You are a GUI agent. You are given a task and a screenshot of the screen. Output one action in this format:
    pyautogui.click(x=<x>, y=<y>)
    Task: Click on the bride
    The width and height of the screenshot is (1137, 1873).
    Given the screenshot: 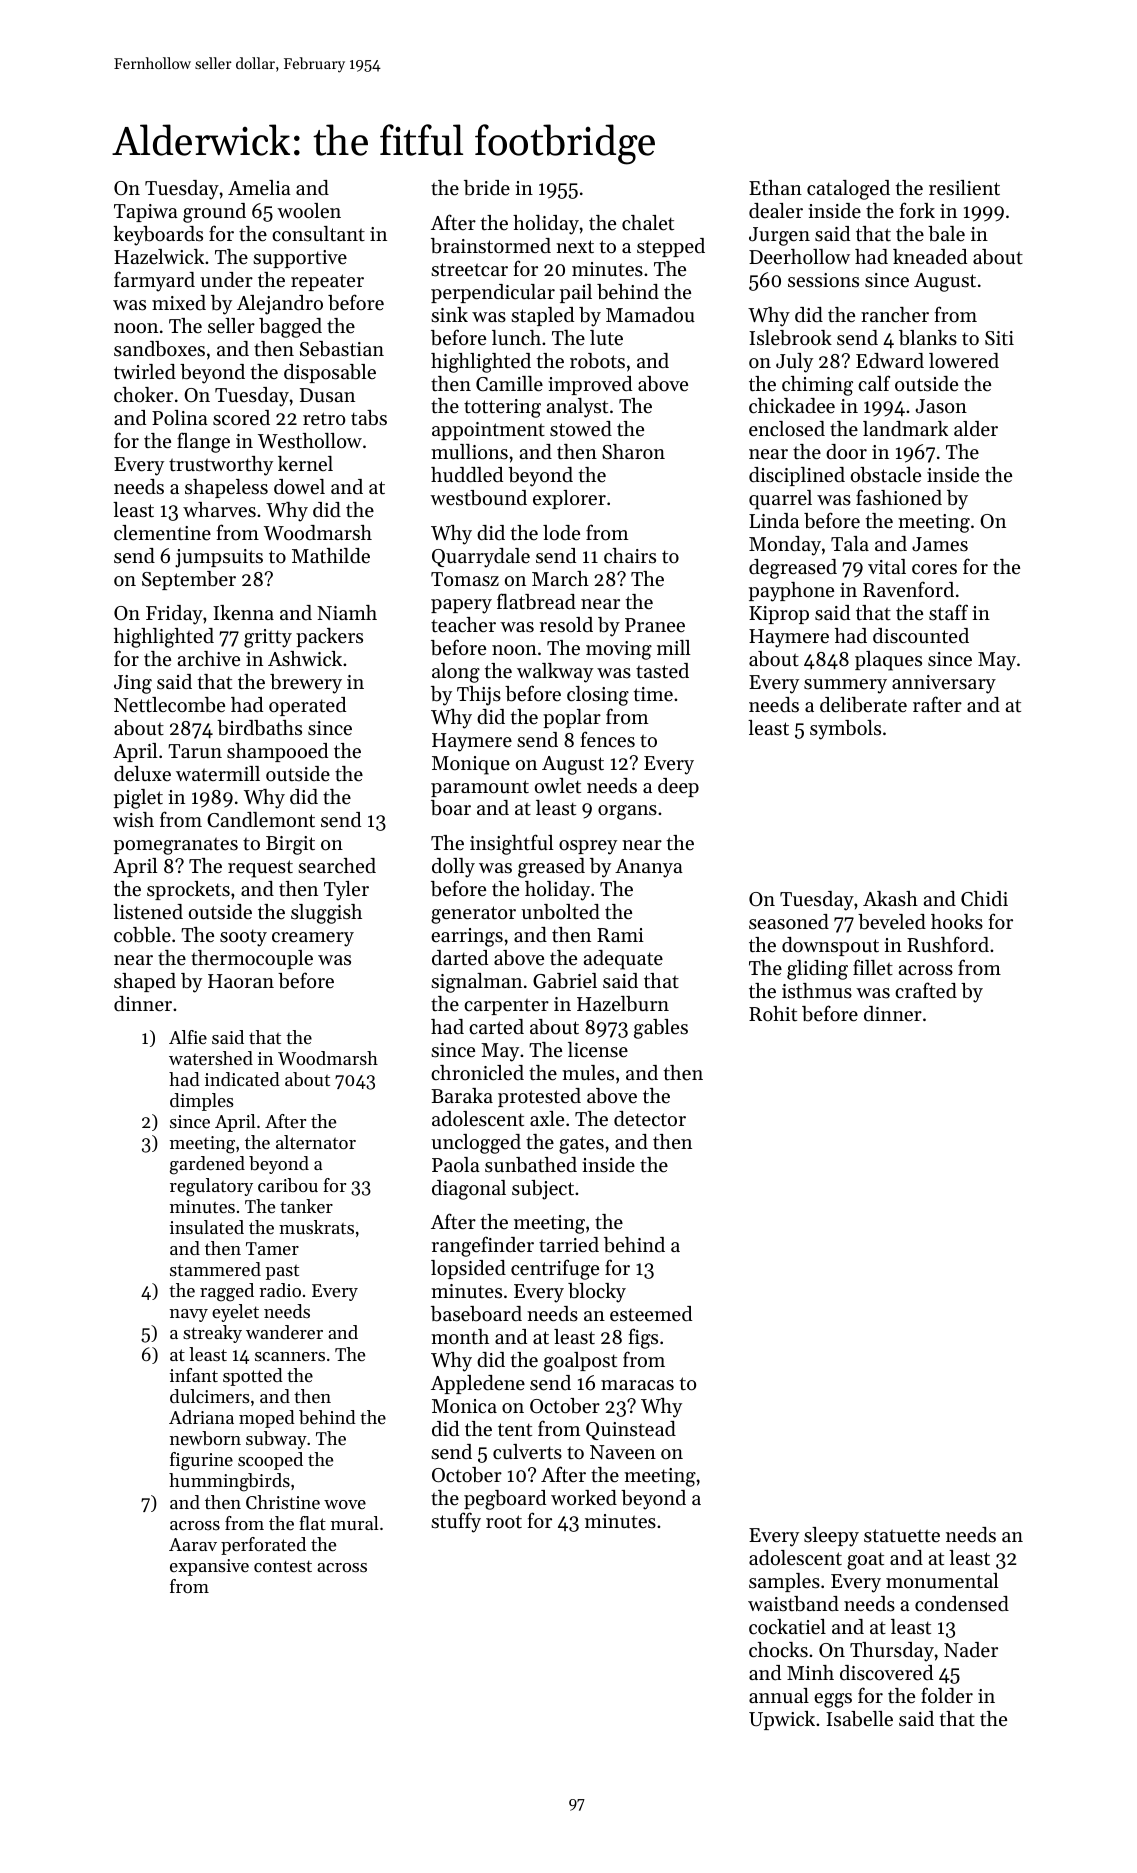 What is the action you would take?
    pyautogui.click(x=487, y=188)
